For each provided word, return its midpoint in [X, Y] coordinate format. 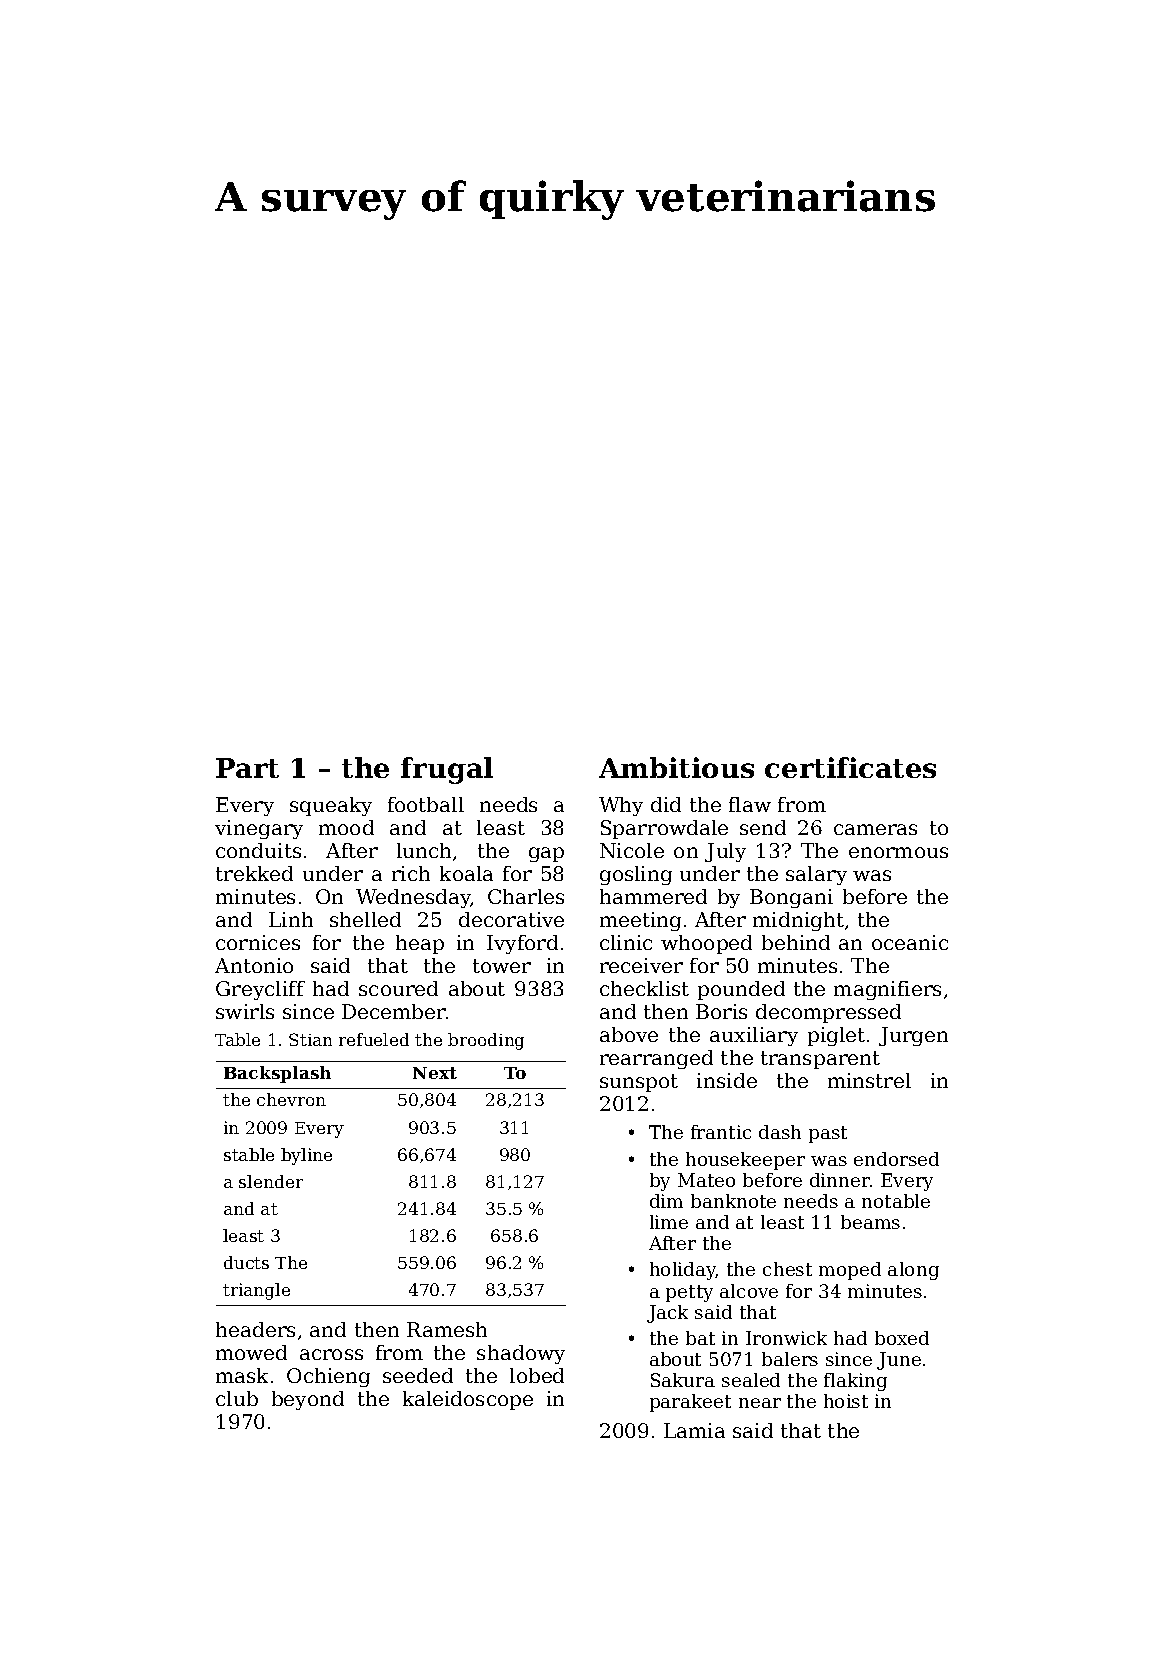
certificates [850, 767]
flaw [750, 804]
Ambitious [676, 767]
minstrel [869, 1080]
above [629, 1034]
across [331, 1354]
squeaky [331, 806]
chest [787, 1269]
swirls [245, 1011]
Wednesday [413, 898]
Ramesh [447, 1329]
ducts [246, 1262]
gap [546, 854]
